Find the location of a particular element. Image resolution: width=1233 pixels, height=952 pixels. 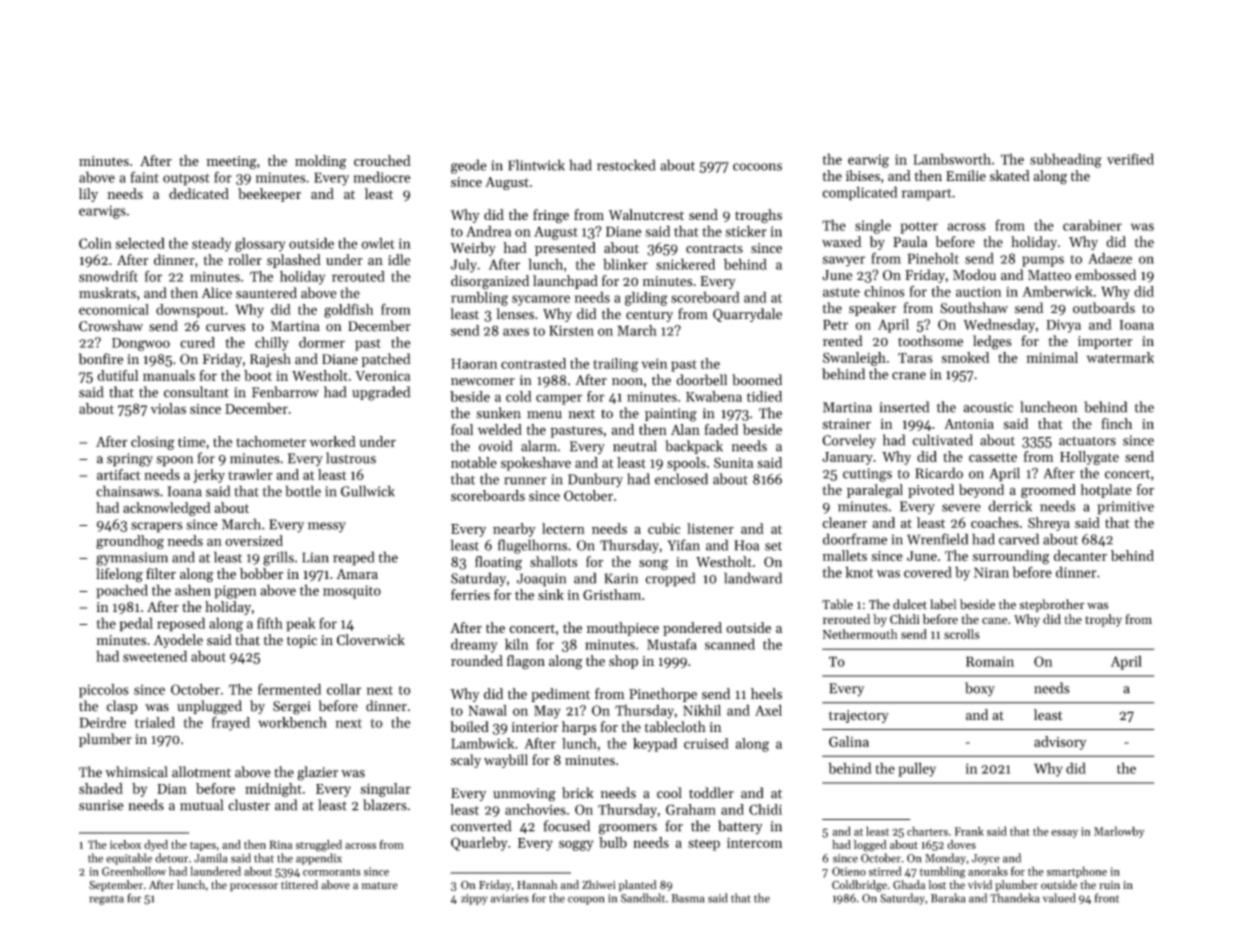

advisory is located at coordinates (1060, 743).
